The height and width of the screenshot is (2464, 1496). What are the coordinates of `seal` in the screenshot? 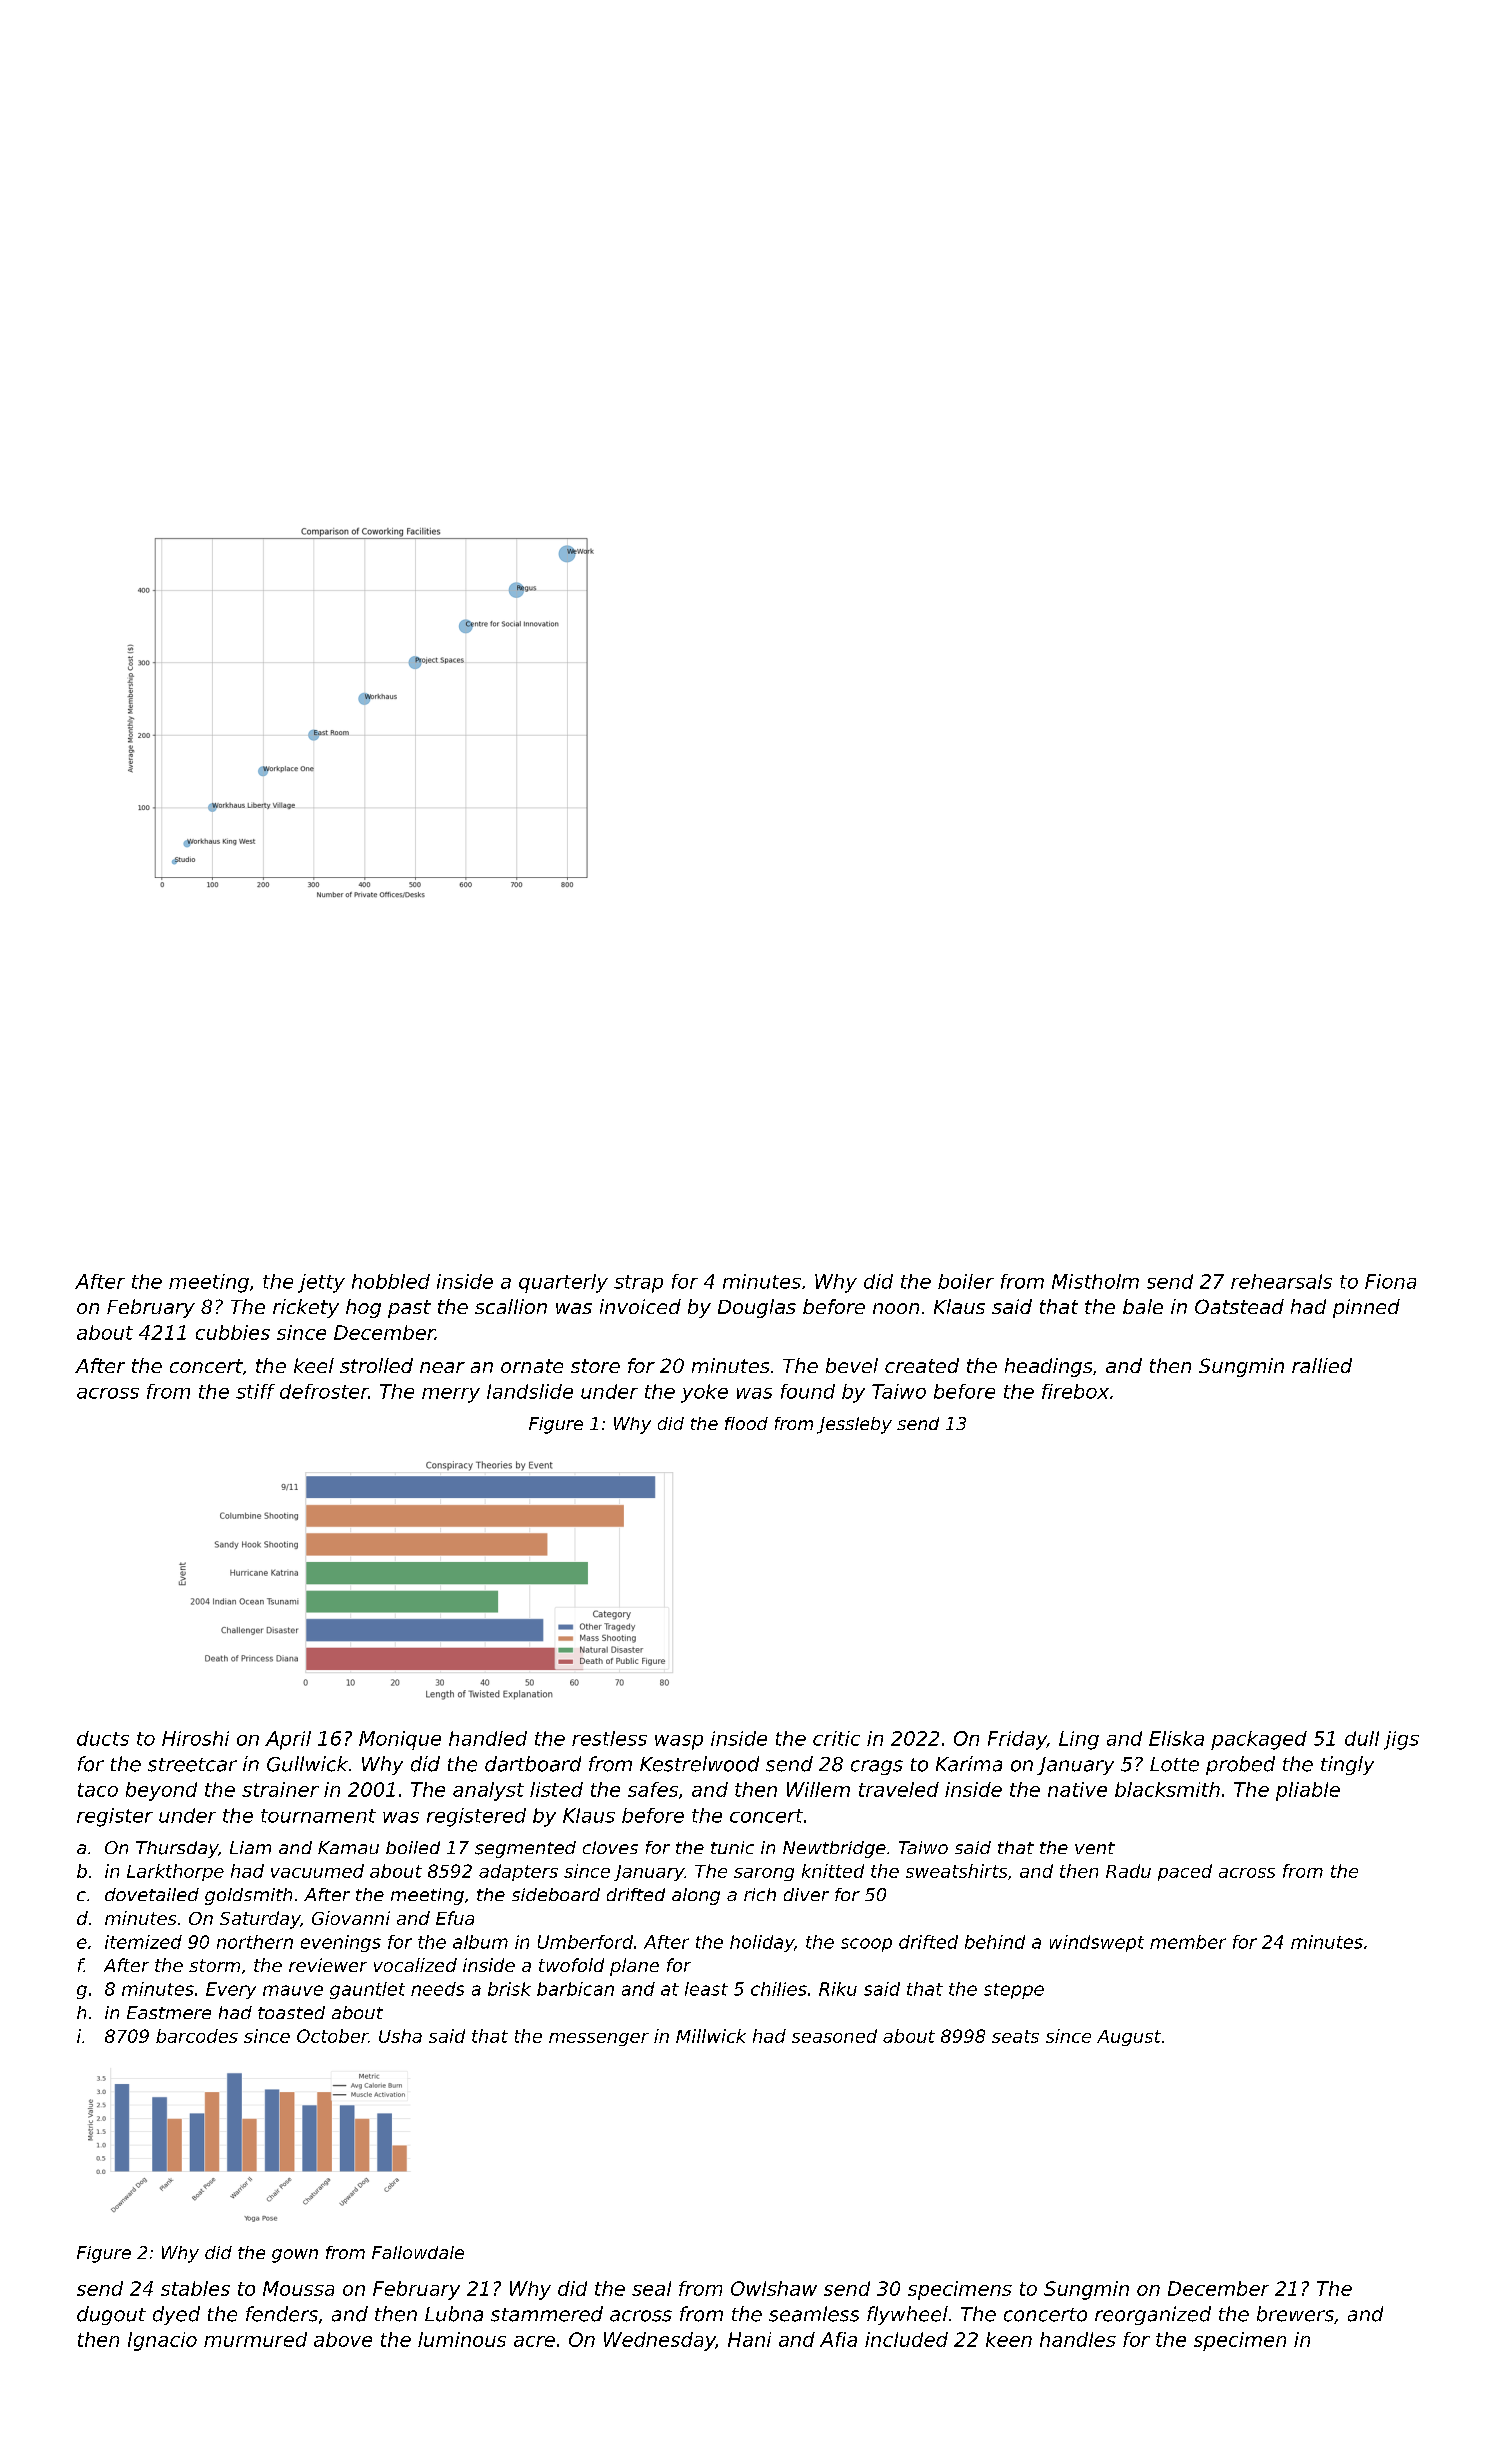 It's located at (651, 2288).
